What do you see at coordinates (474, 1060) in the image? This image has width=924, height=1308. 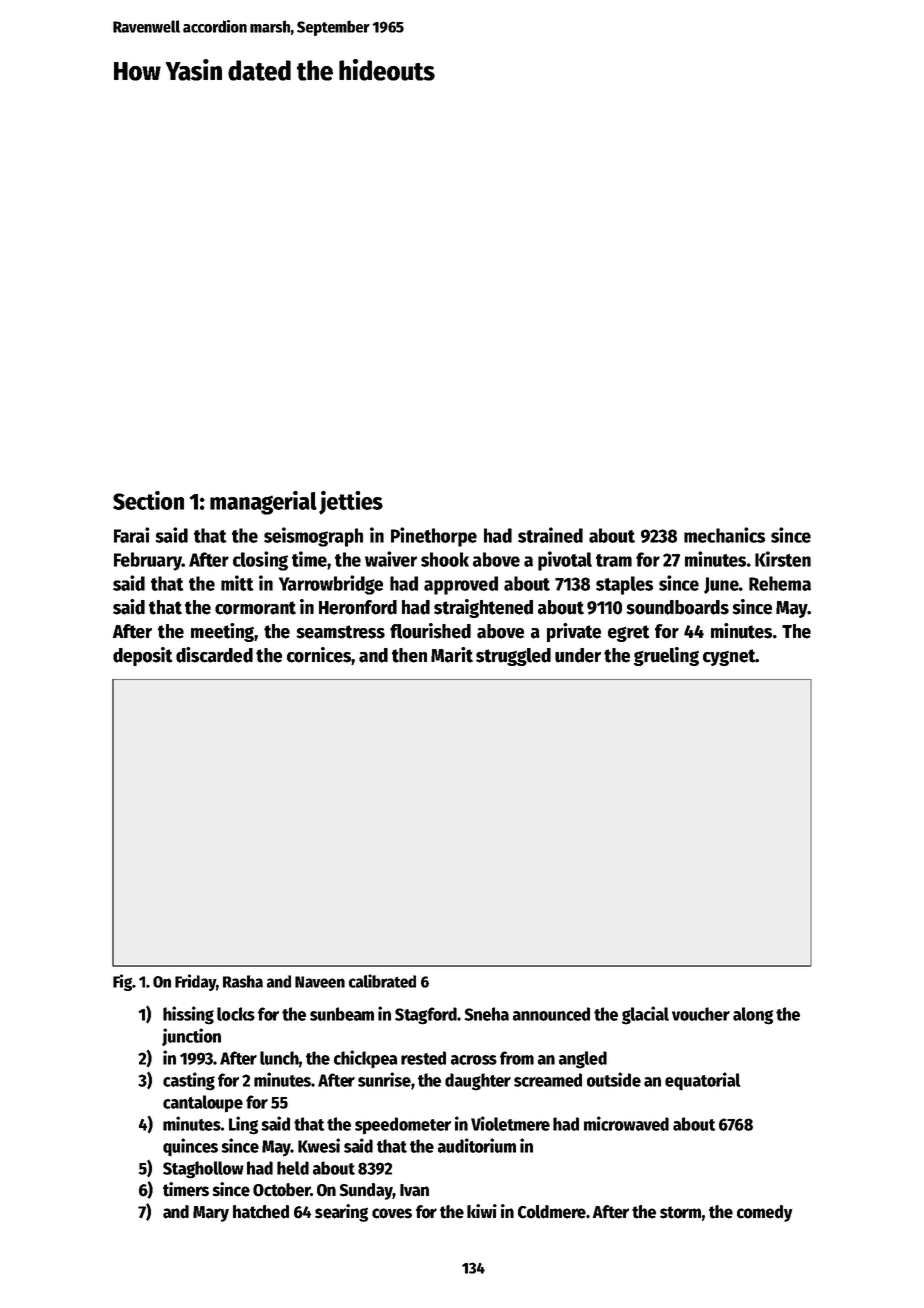 I see `across` at bounding box center [474, 1060].
